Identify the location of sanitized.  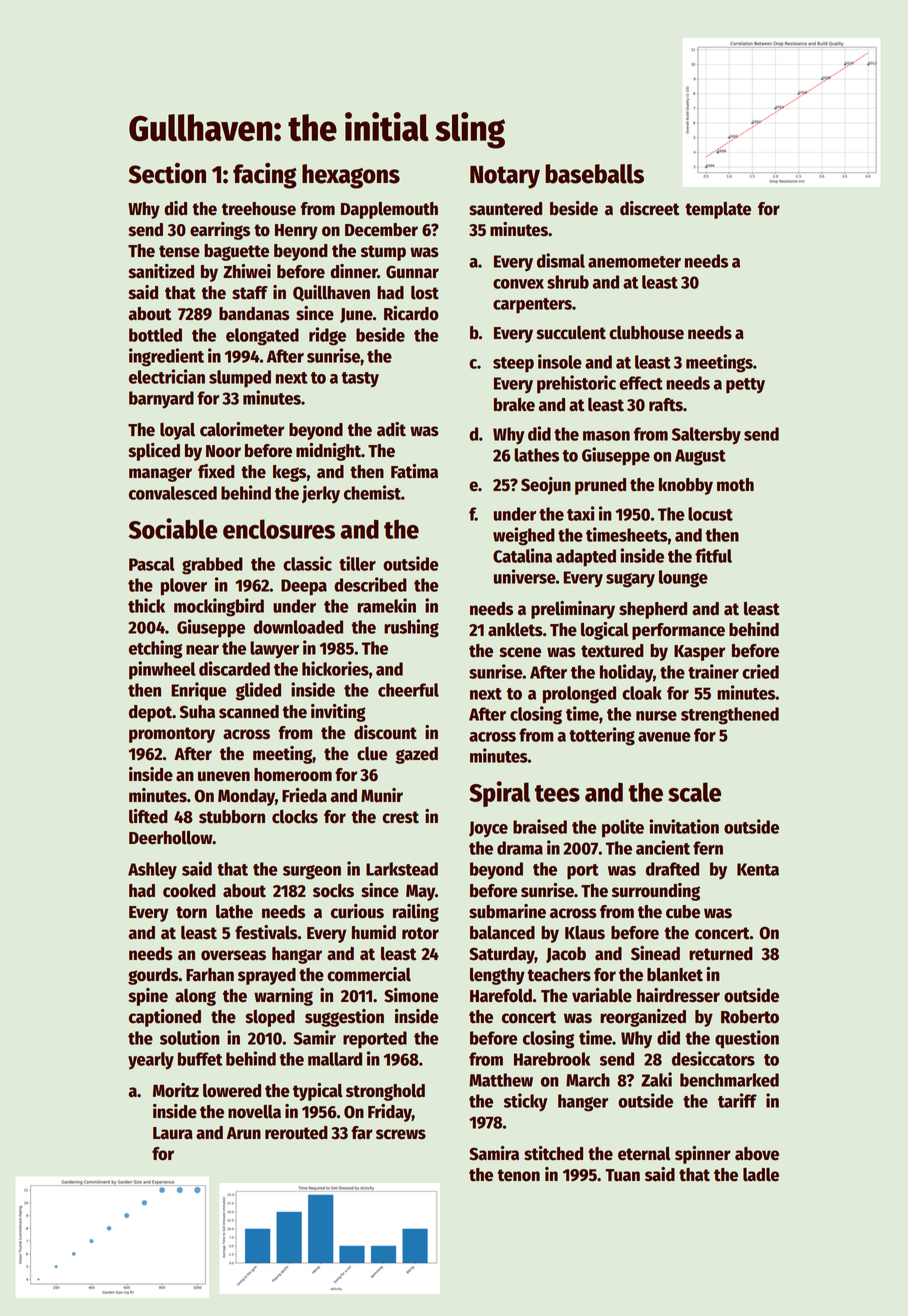
(161, 271).
